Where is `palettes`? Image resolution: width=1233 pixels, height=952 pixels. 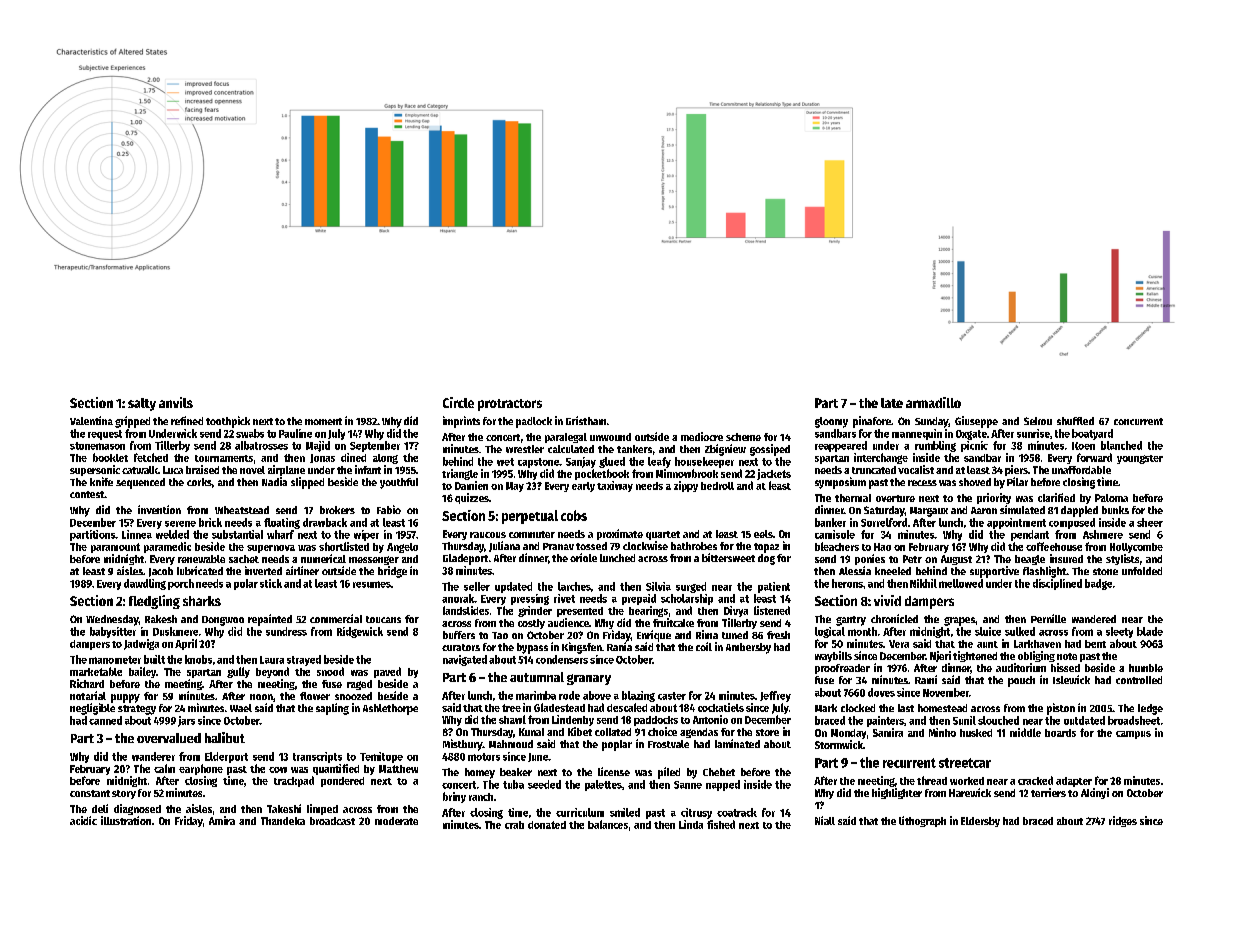 palettes is located at coordinates (603, 785).
